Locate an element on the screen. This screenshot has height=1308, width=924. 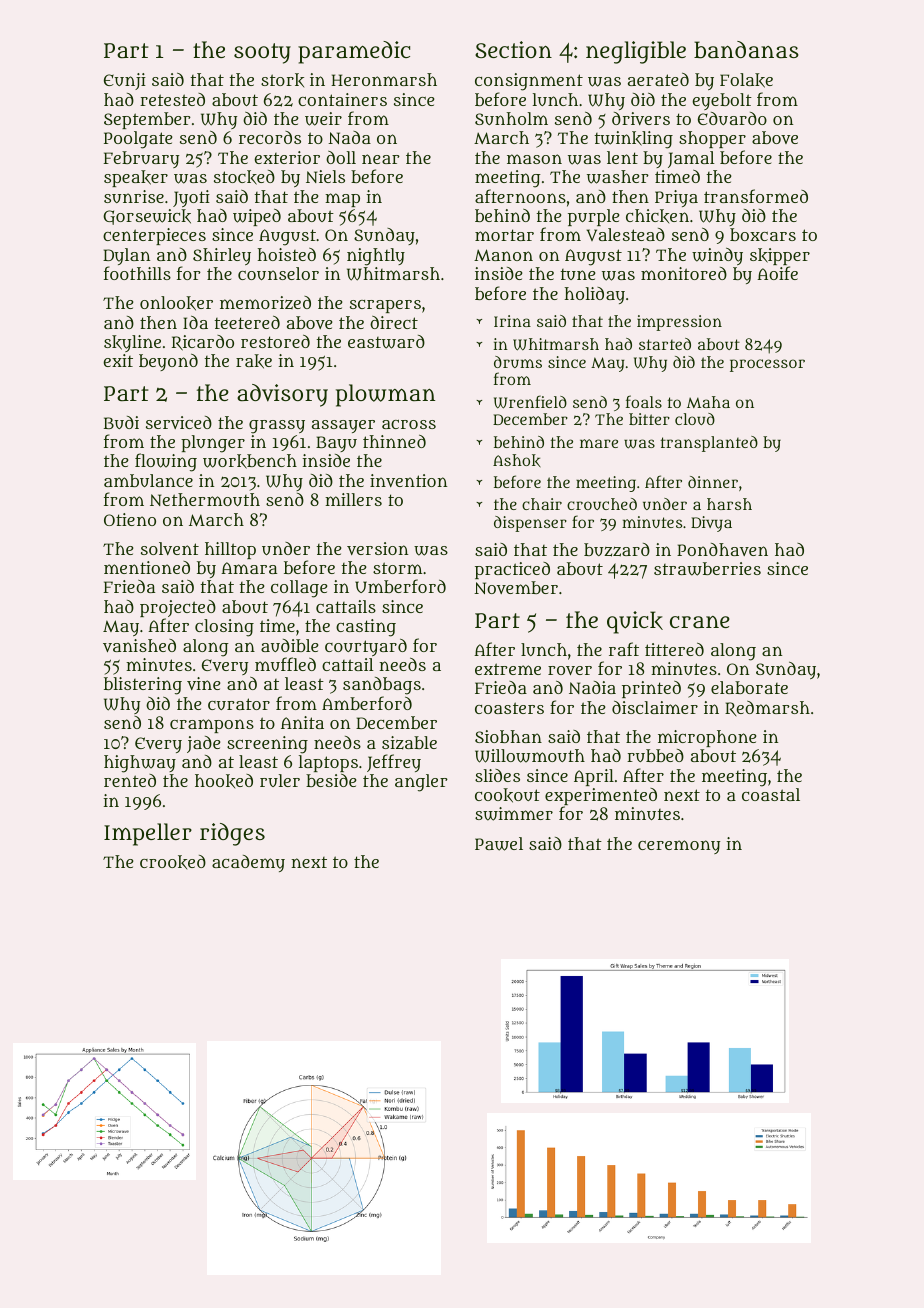
projected is located at coordinates (178, 608).
